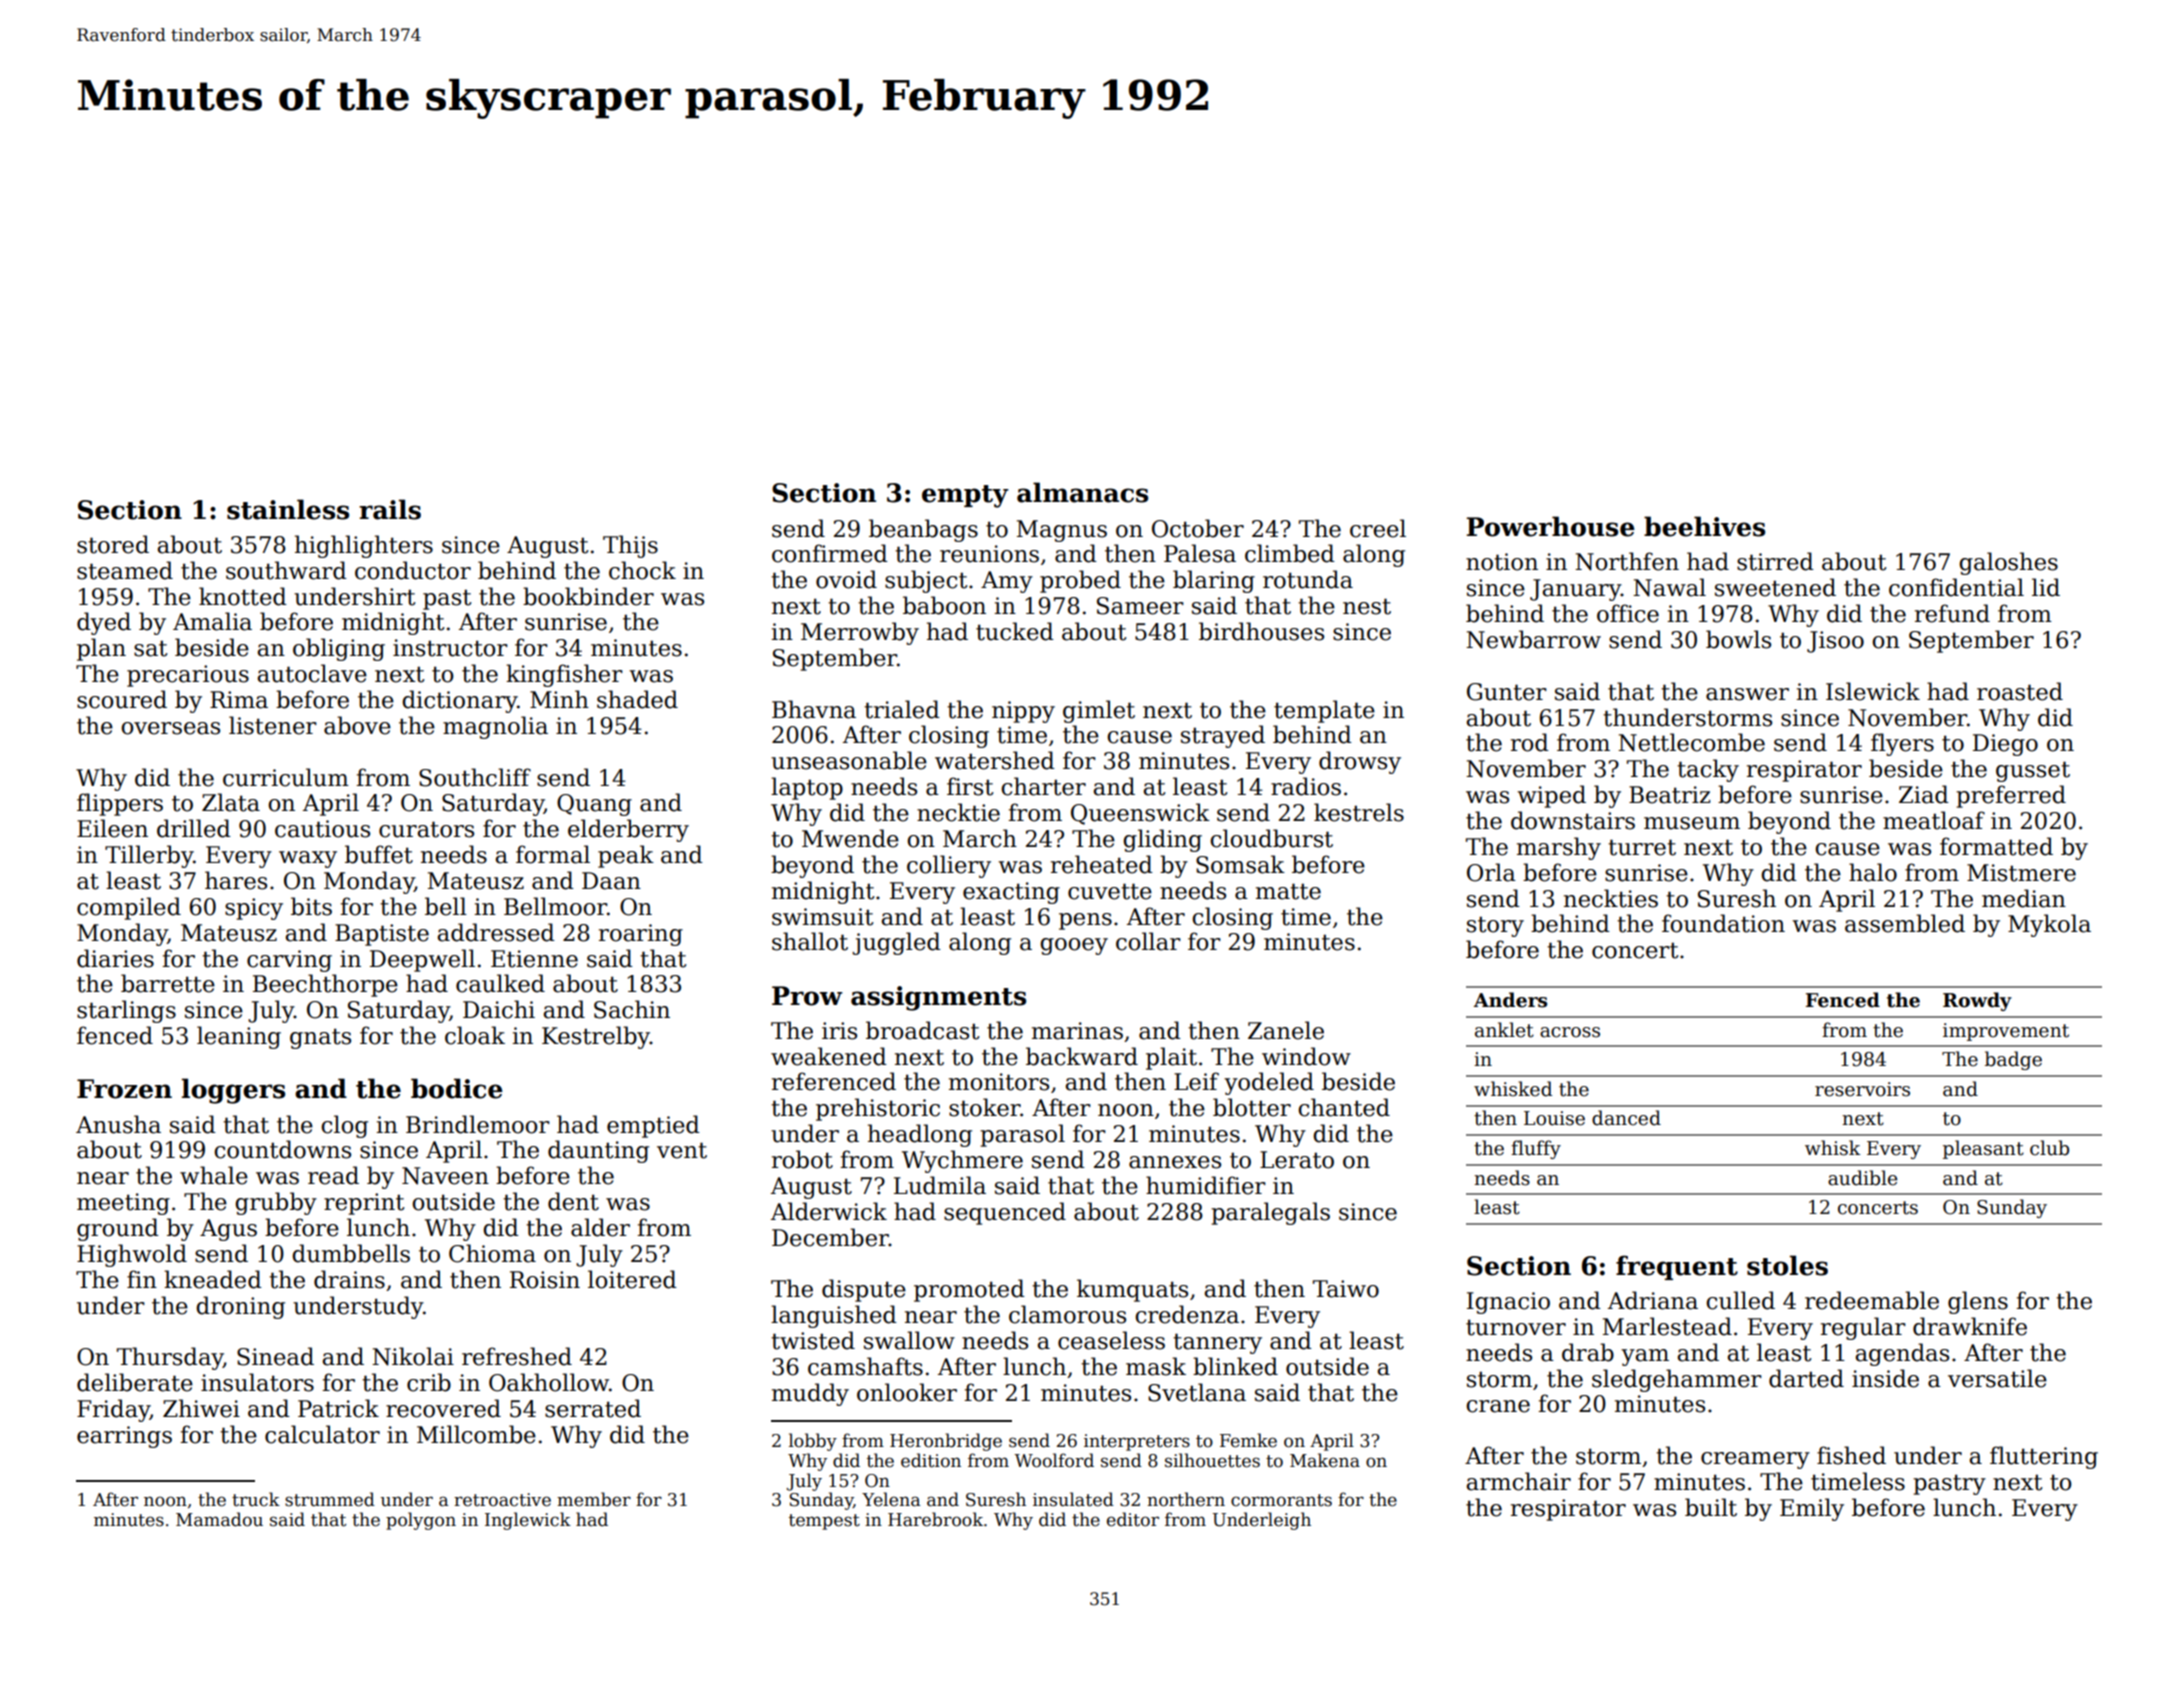 Image resolution: width=2178 pixels, height=1683 pixels. I want to click on danced, so click(1626, 1118).
